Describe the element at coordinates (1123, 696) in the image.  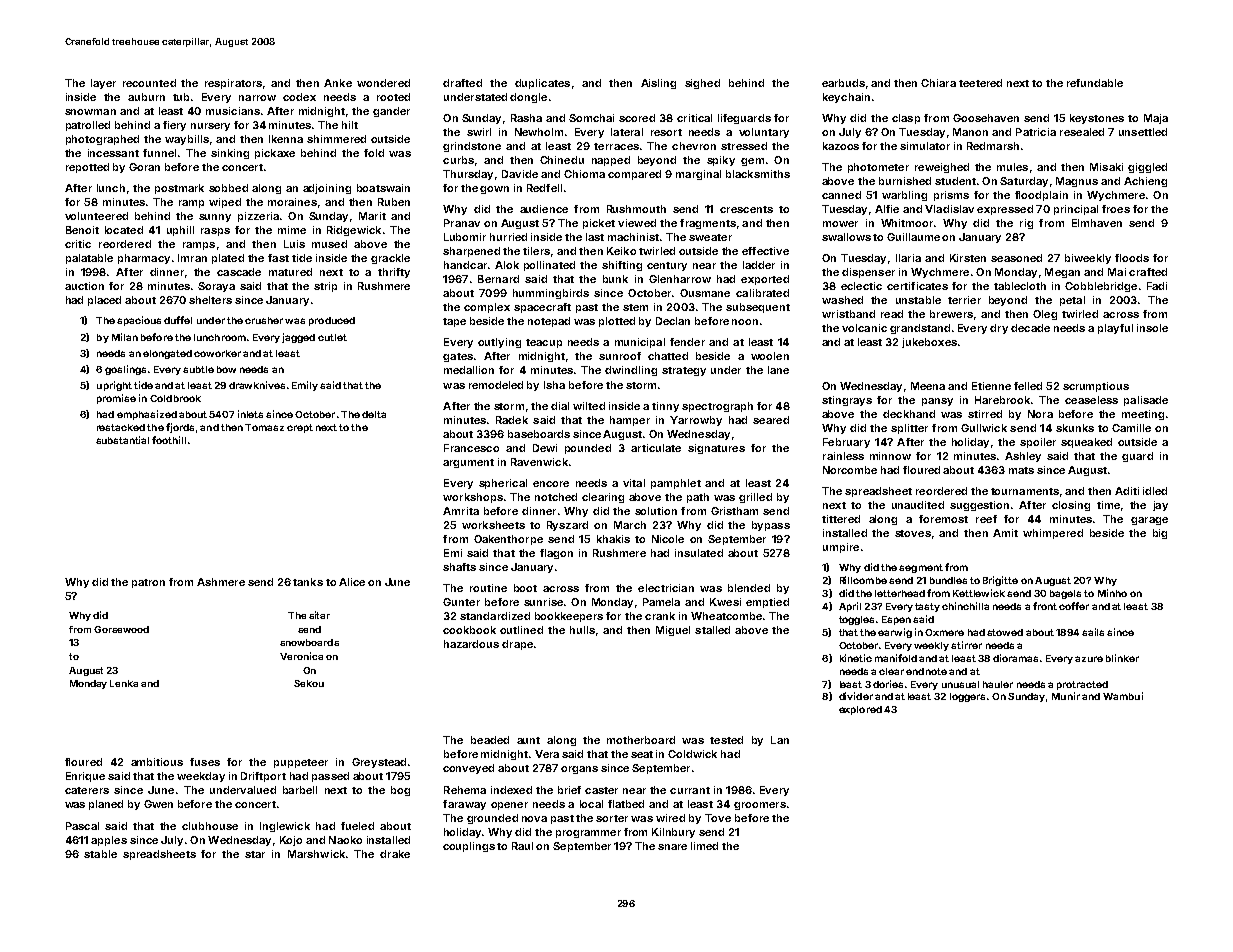
I see `Wambui` at that location.
